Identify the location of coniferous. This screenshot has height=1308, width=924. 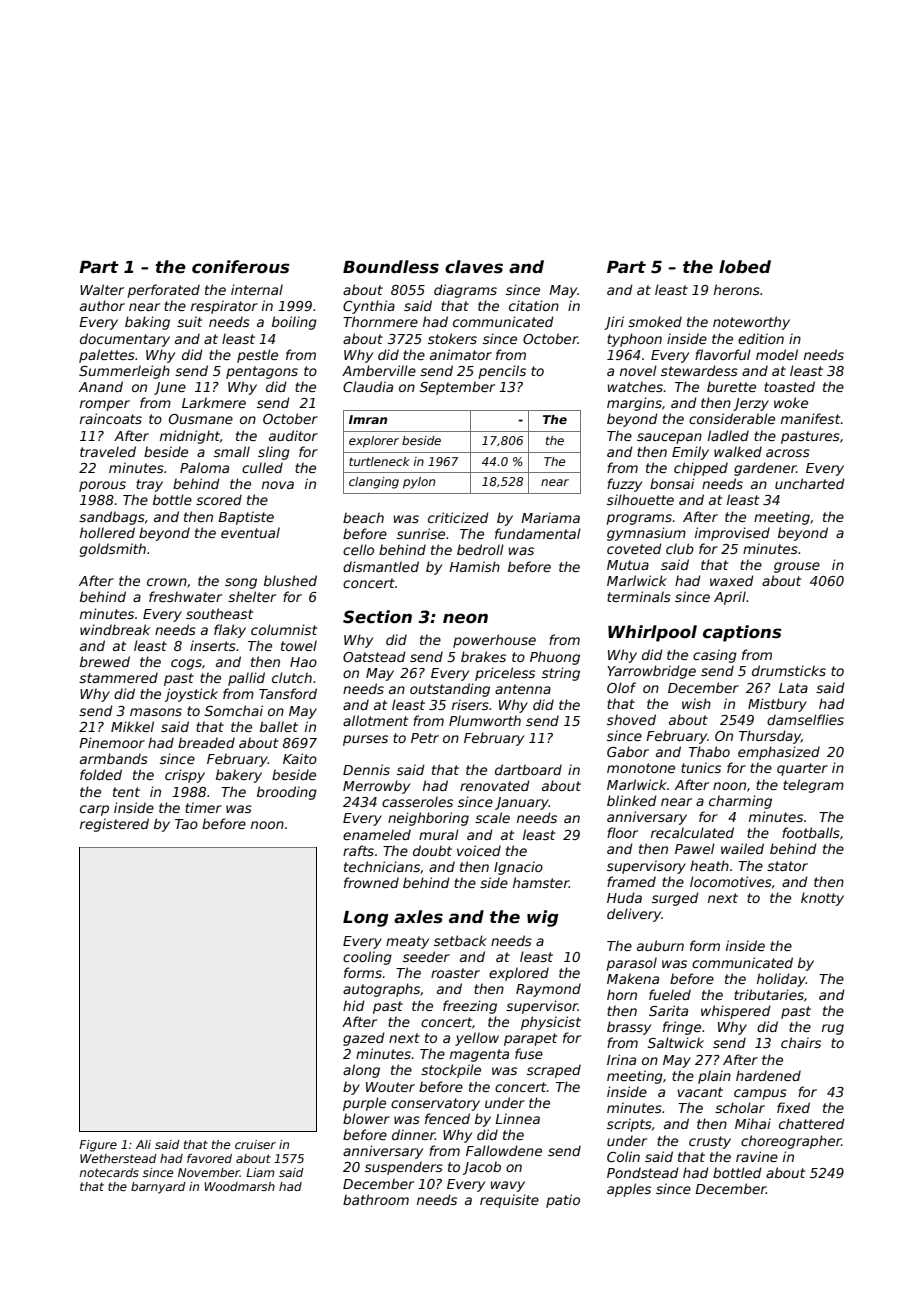
(241, 267).
